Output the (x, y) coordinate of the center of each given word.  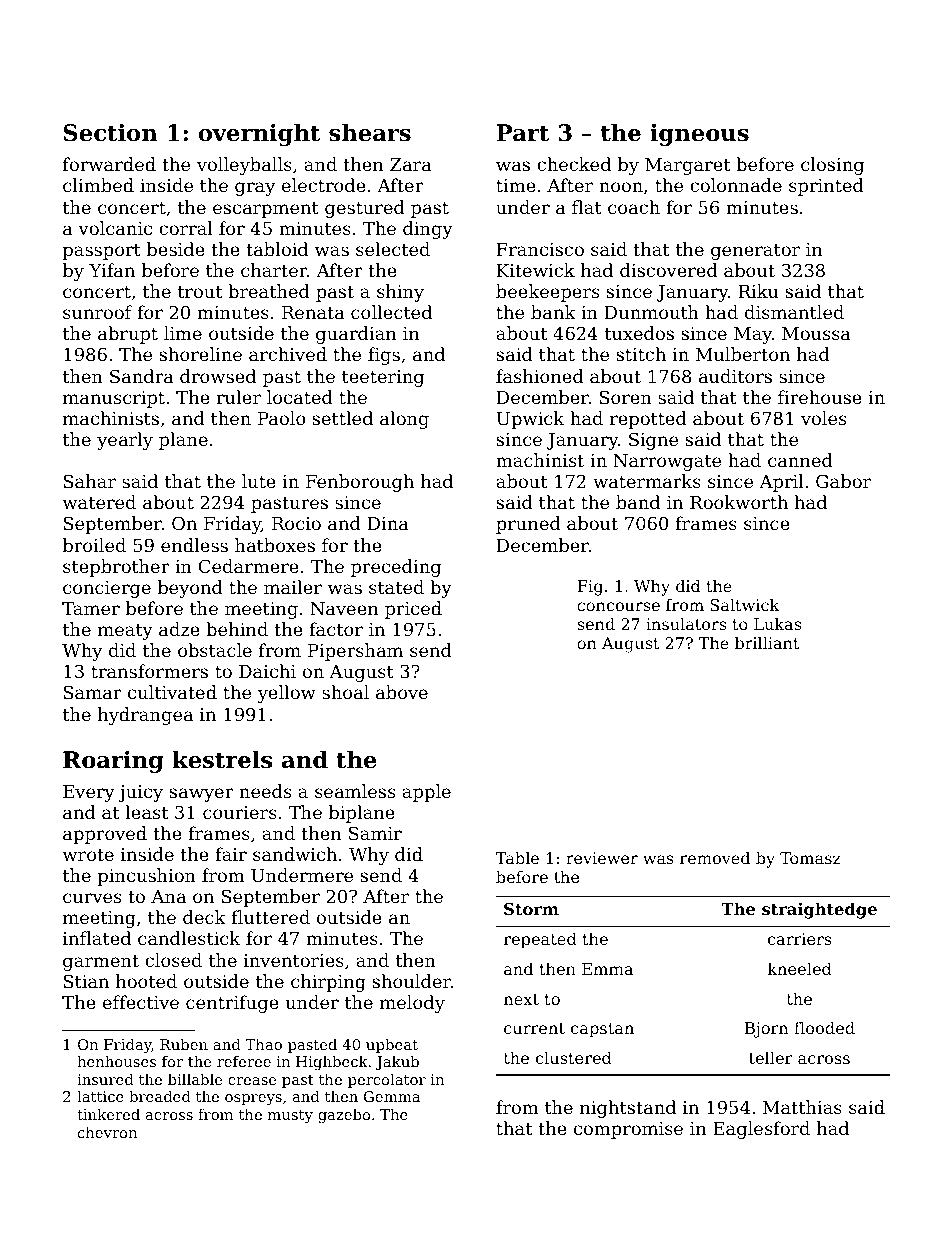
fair (231, 854)
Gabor (843, 481)
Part (523, 133)
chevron (107, 1132)
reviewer (602, 858)
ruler (239, 397)
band (638, 502)
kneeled (800, 968)
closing (832, 166)
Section (111, 133)
